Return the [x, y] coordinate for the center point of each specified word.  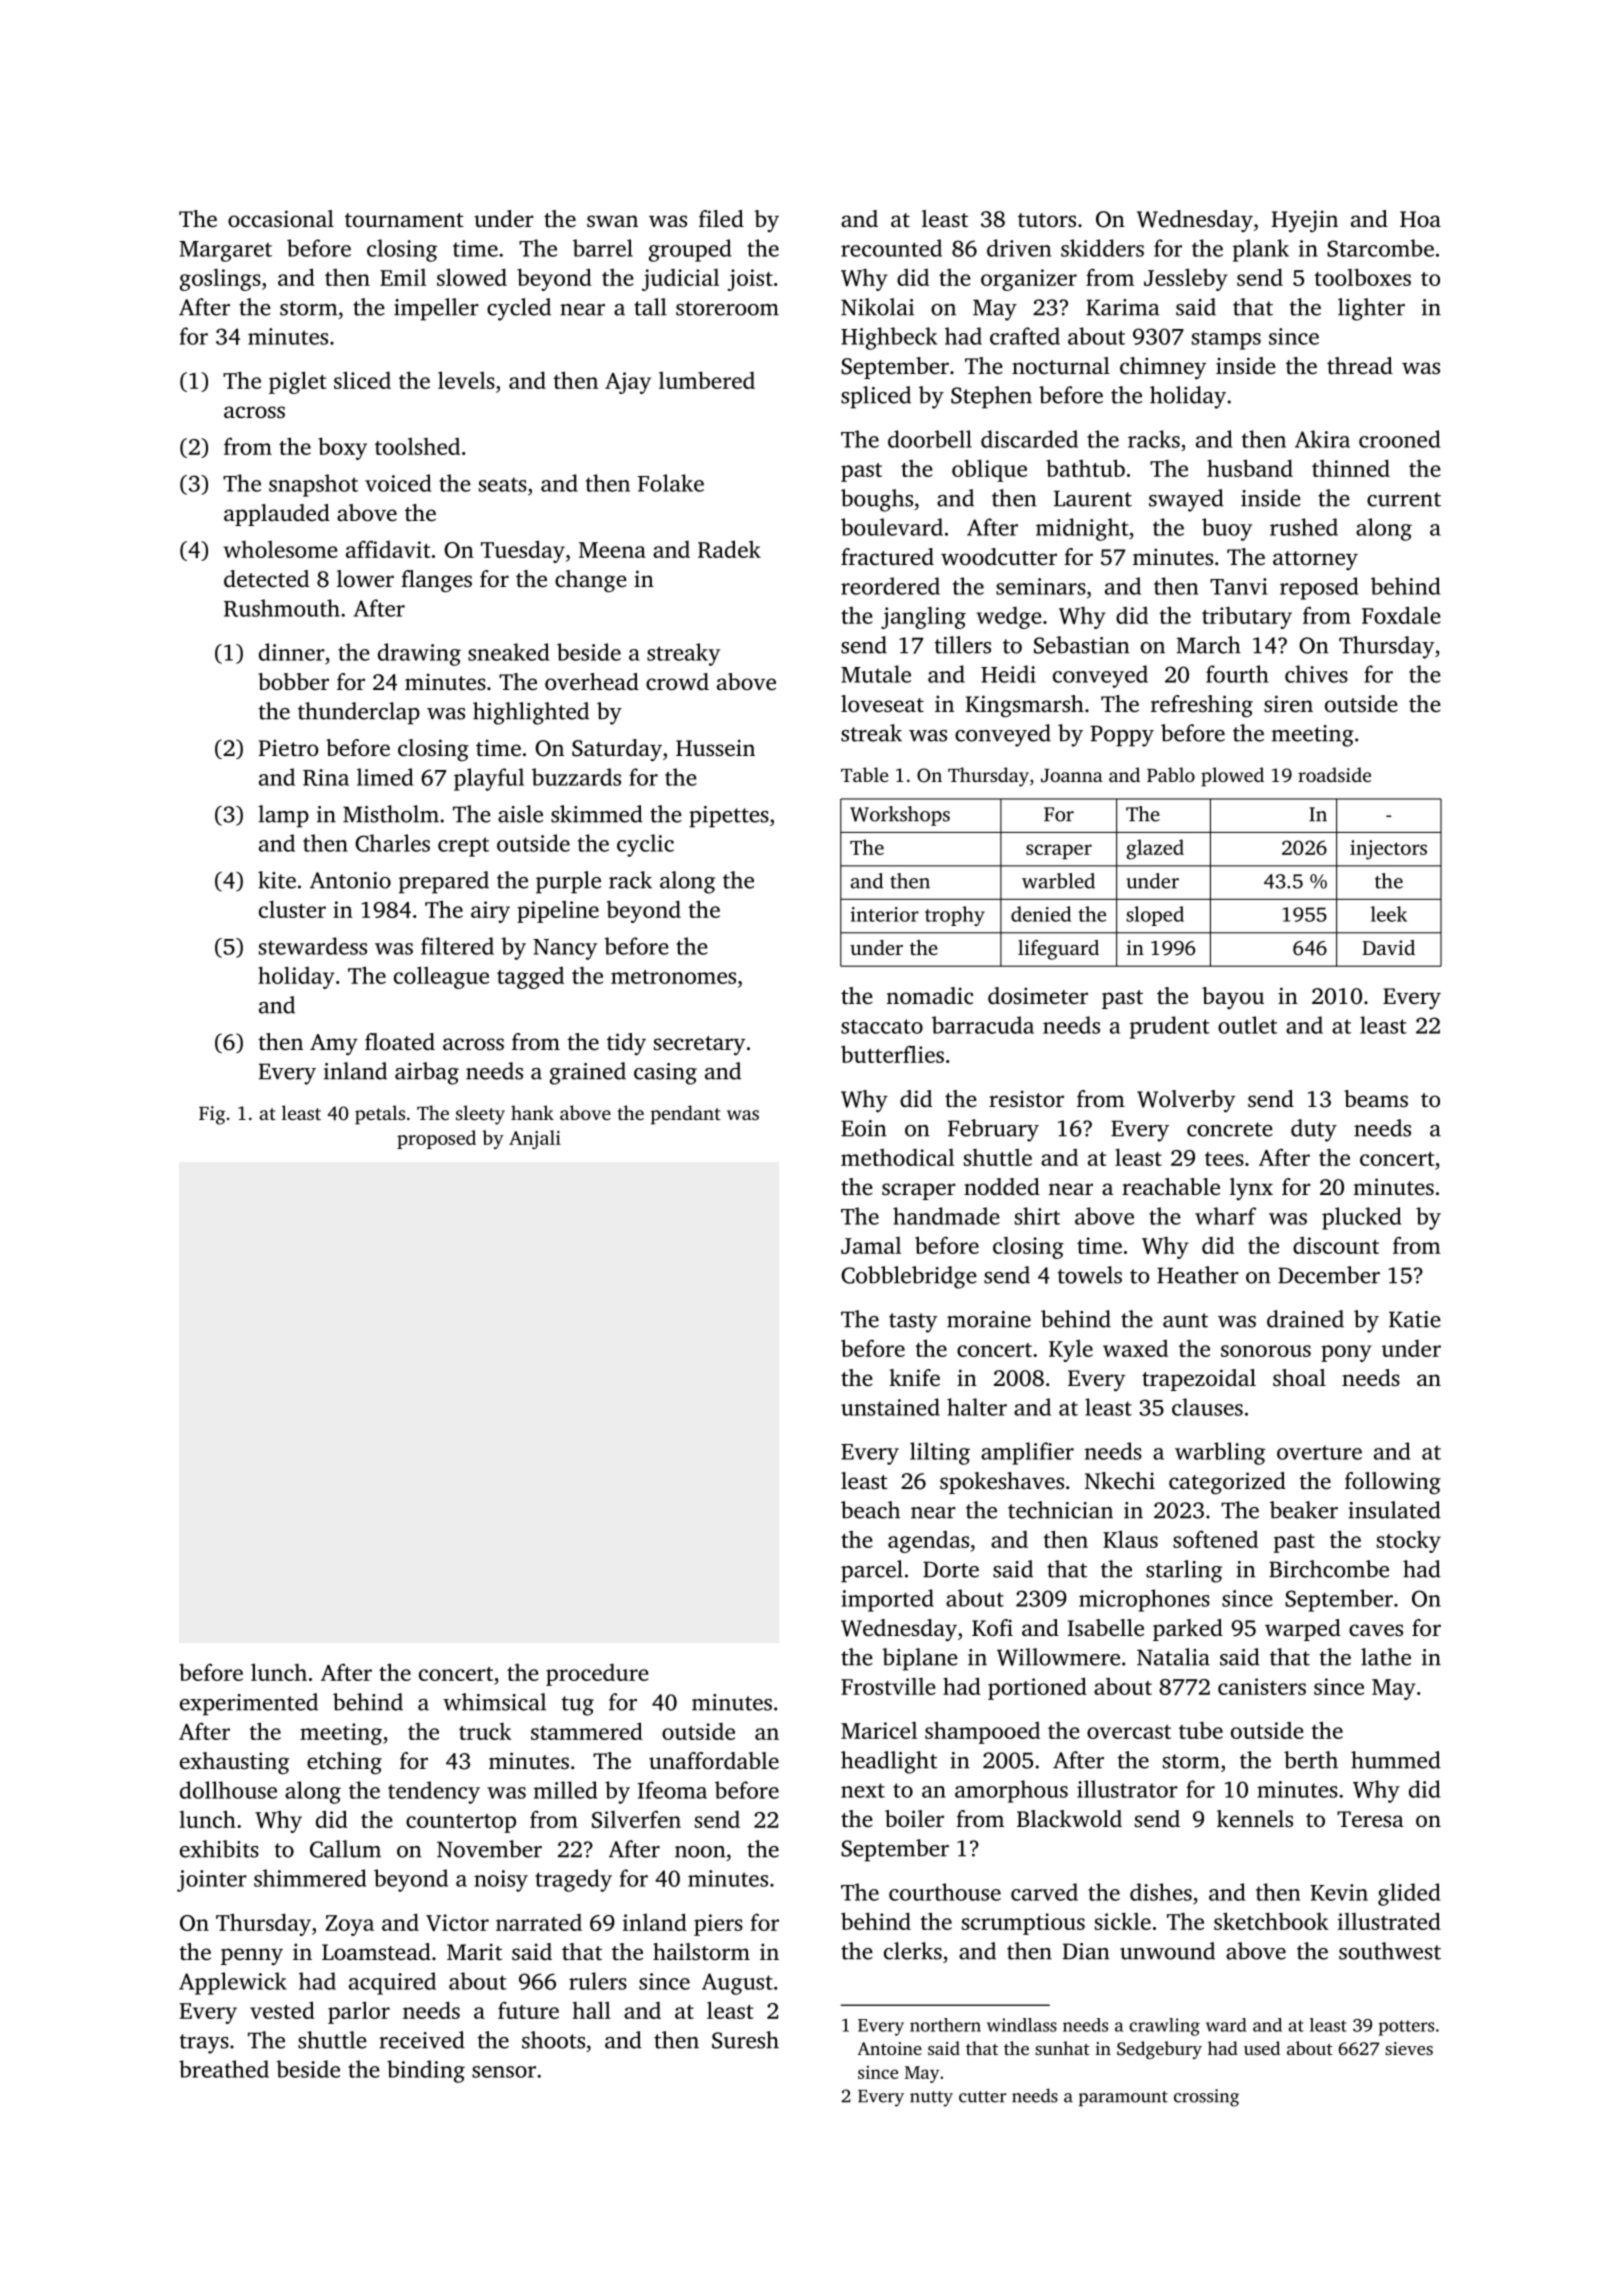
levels [466, 380]
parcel [872, 1571]
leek [1389, 914]
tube [1201, 1730]
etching [344, 1763]
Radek [729, 549]
